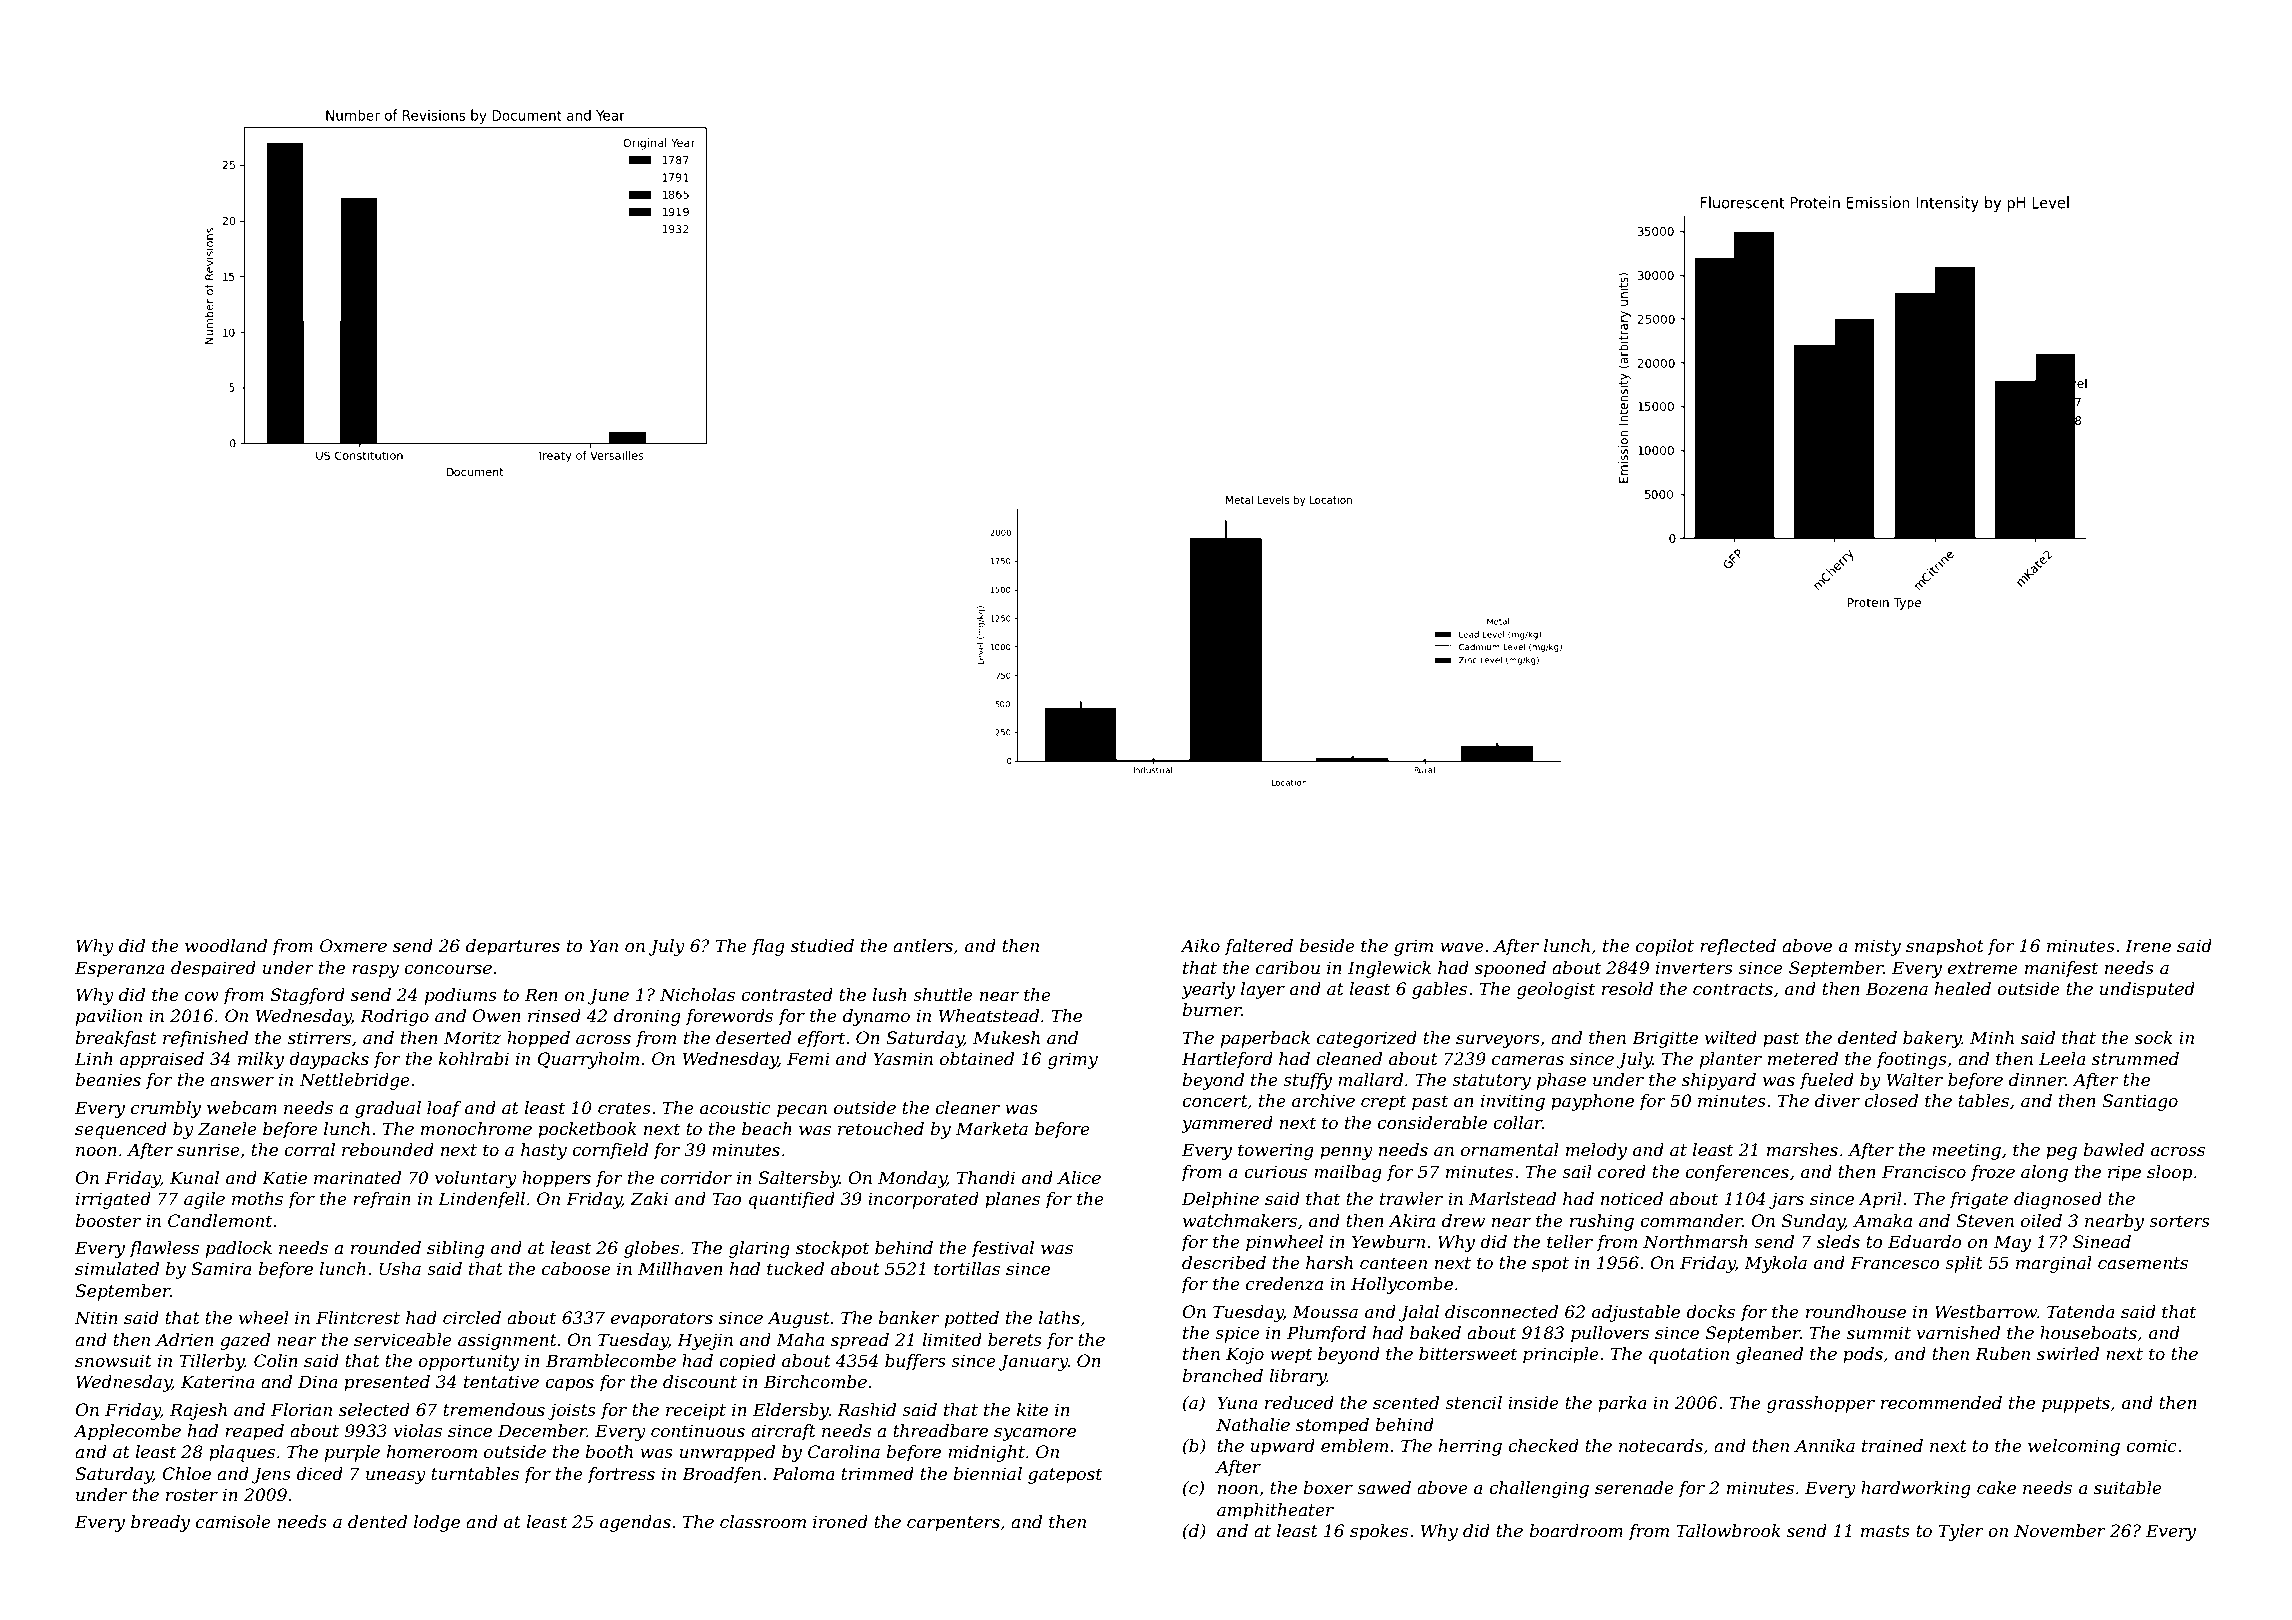  Describe the element at coordinates (233, 1521) in the image. I see `camisole` at that location.
